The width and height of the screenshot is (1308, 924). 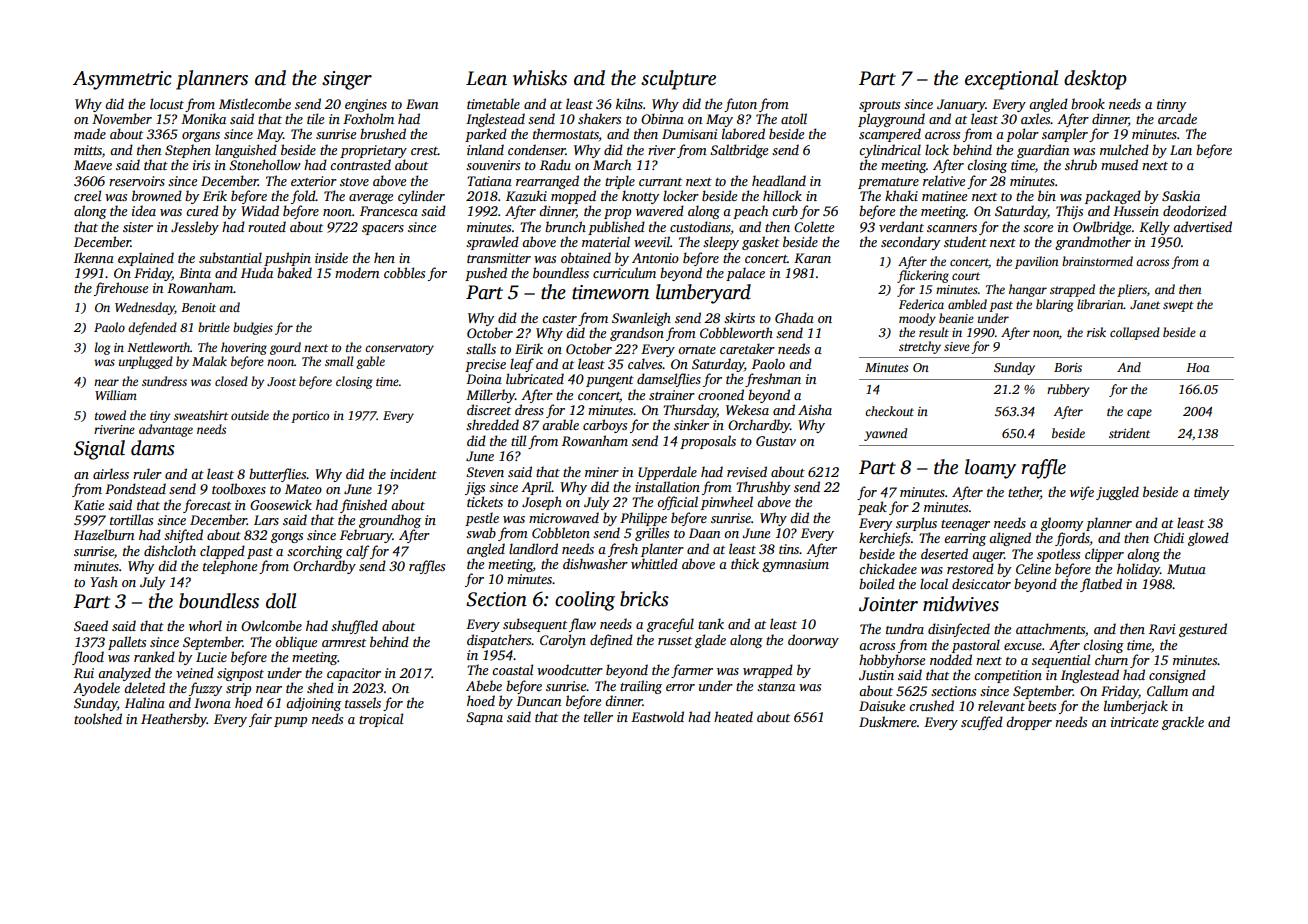 What do you see at coordinates (598, 716) in the screenshot?
I see `teller` at bounding box center [598, 716].
